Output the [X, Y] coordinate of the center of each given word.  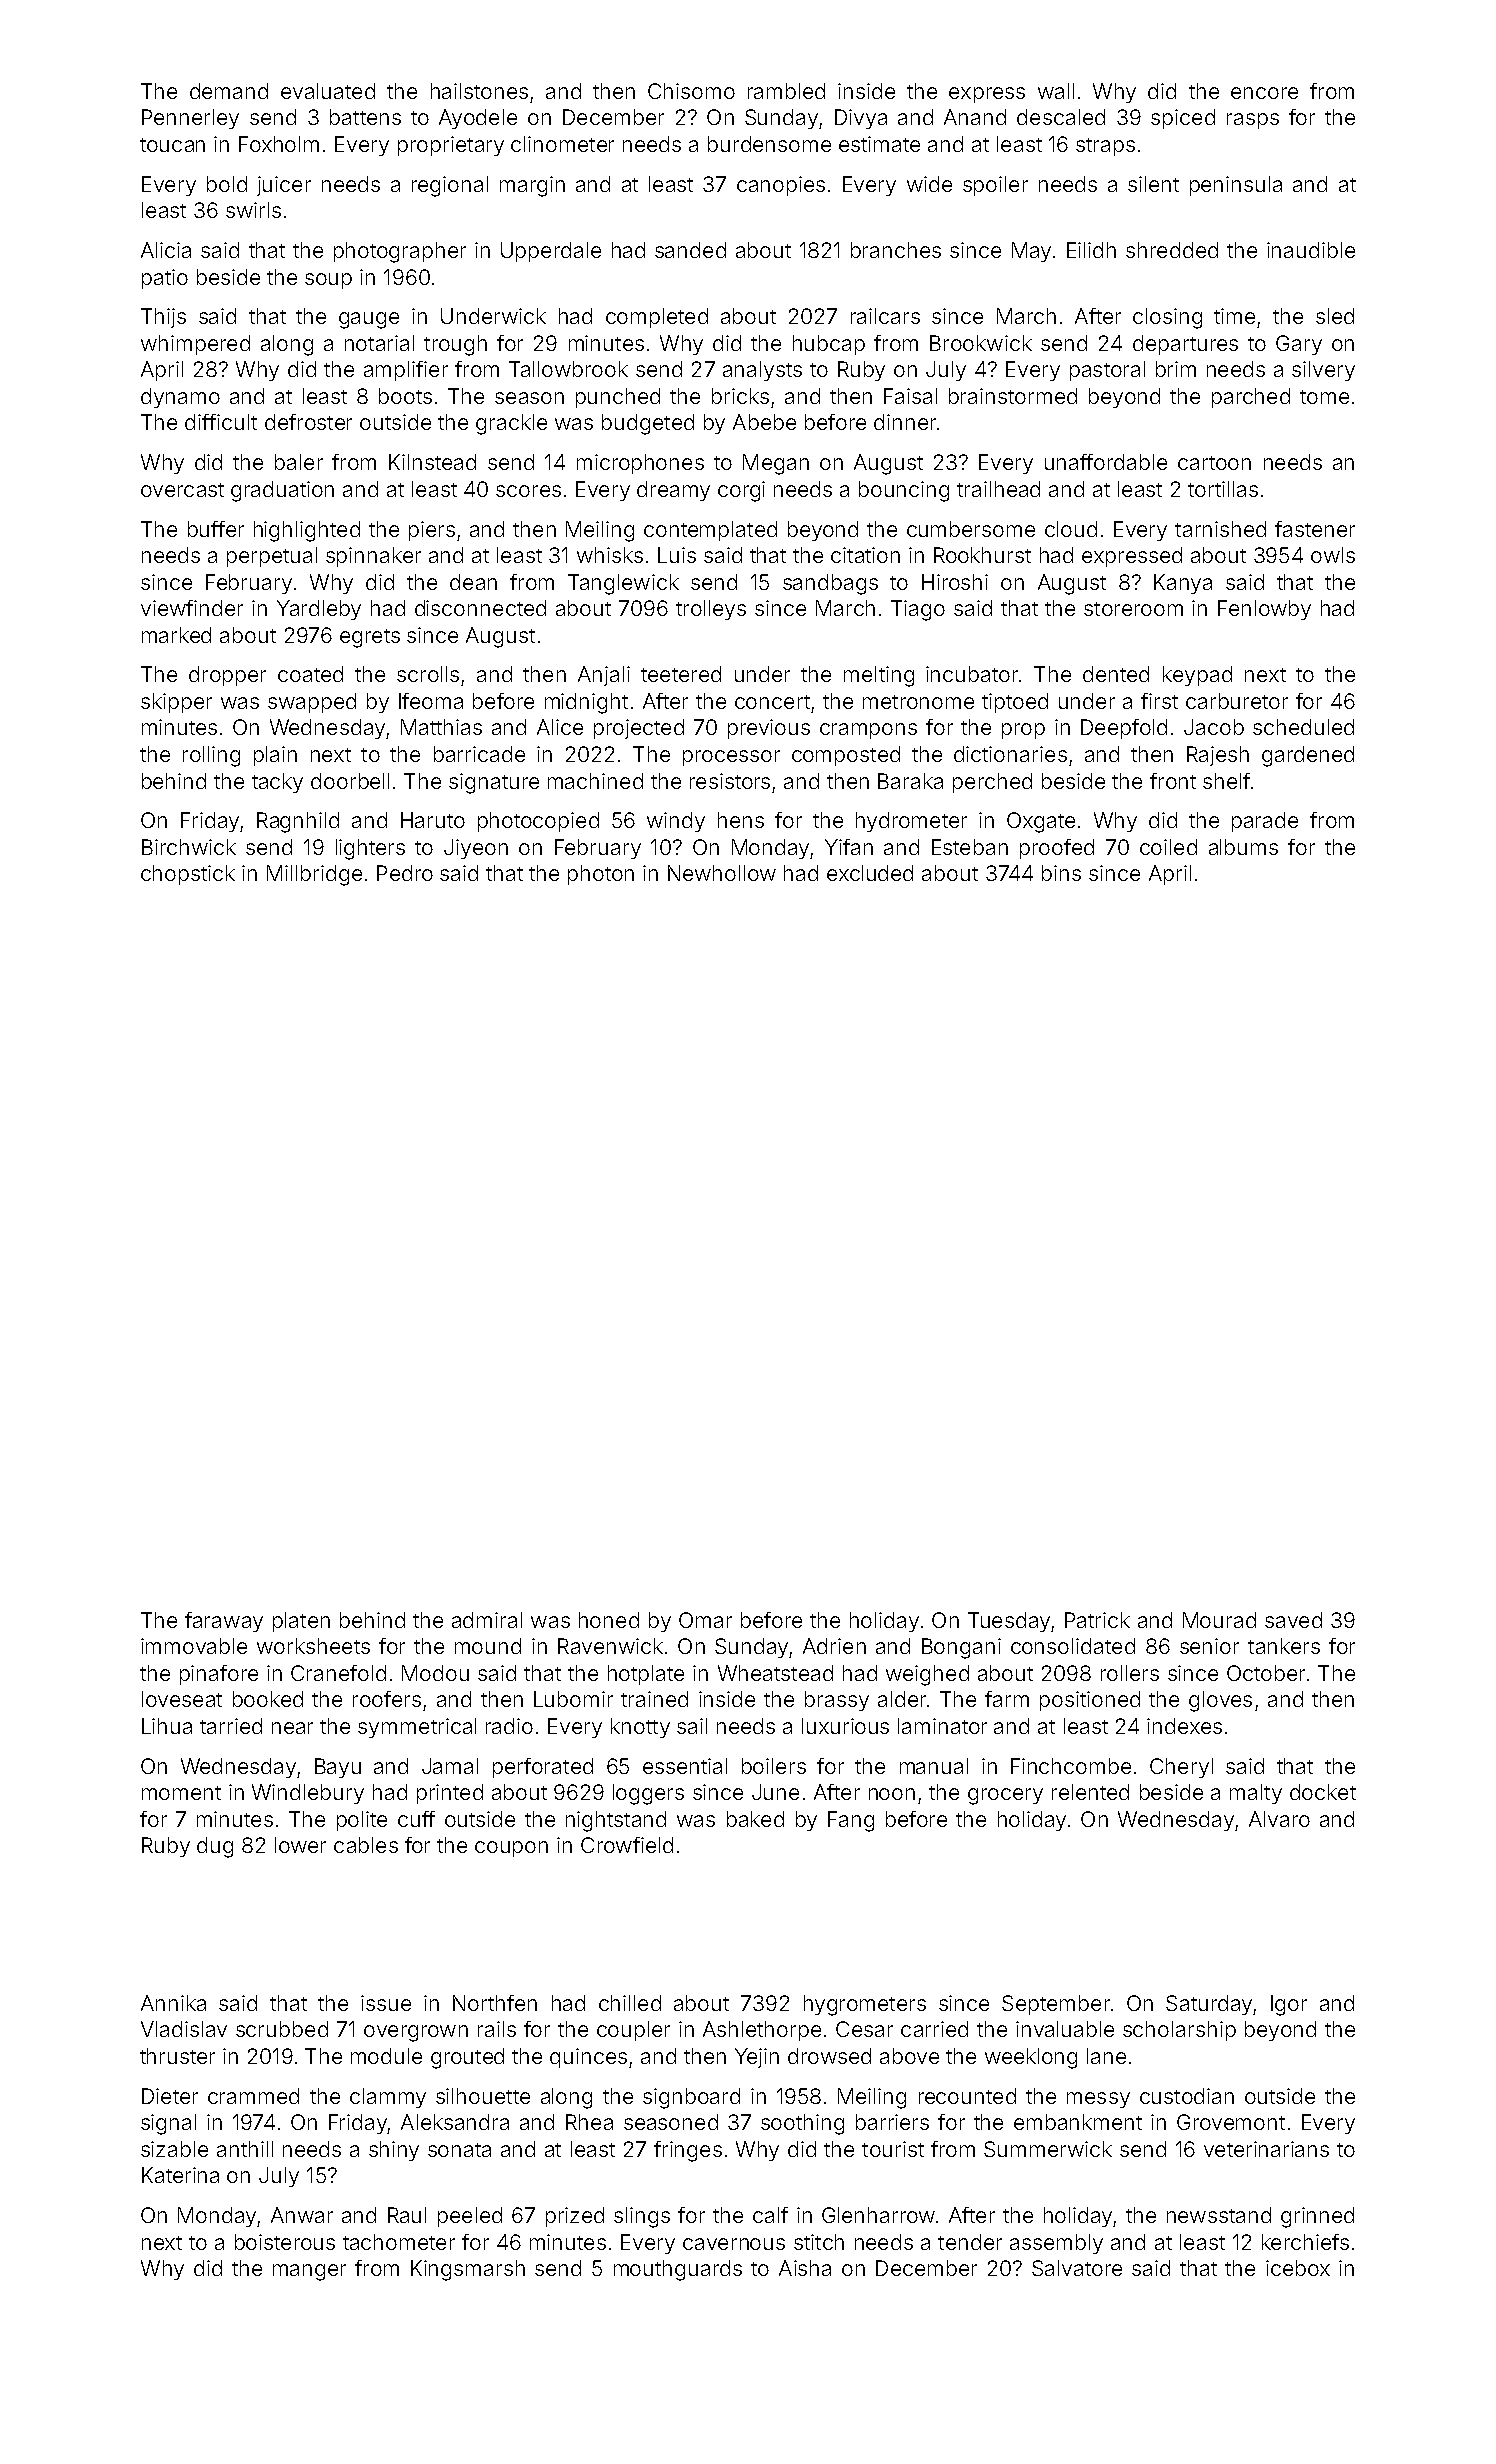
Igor [1289, 2005]
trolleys [711, 610]
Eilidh [1091, 250]
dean [473, 582]
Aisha [805, 2268]
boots [405, 396]
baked [755, 1819]
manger [309, 2272]
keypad [1197, 676]
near [292, 1728]
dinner [905, 422]
